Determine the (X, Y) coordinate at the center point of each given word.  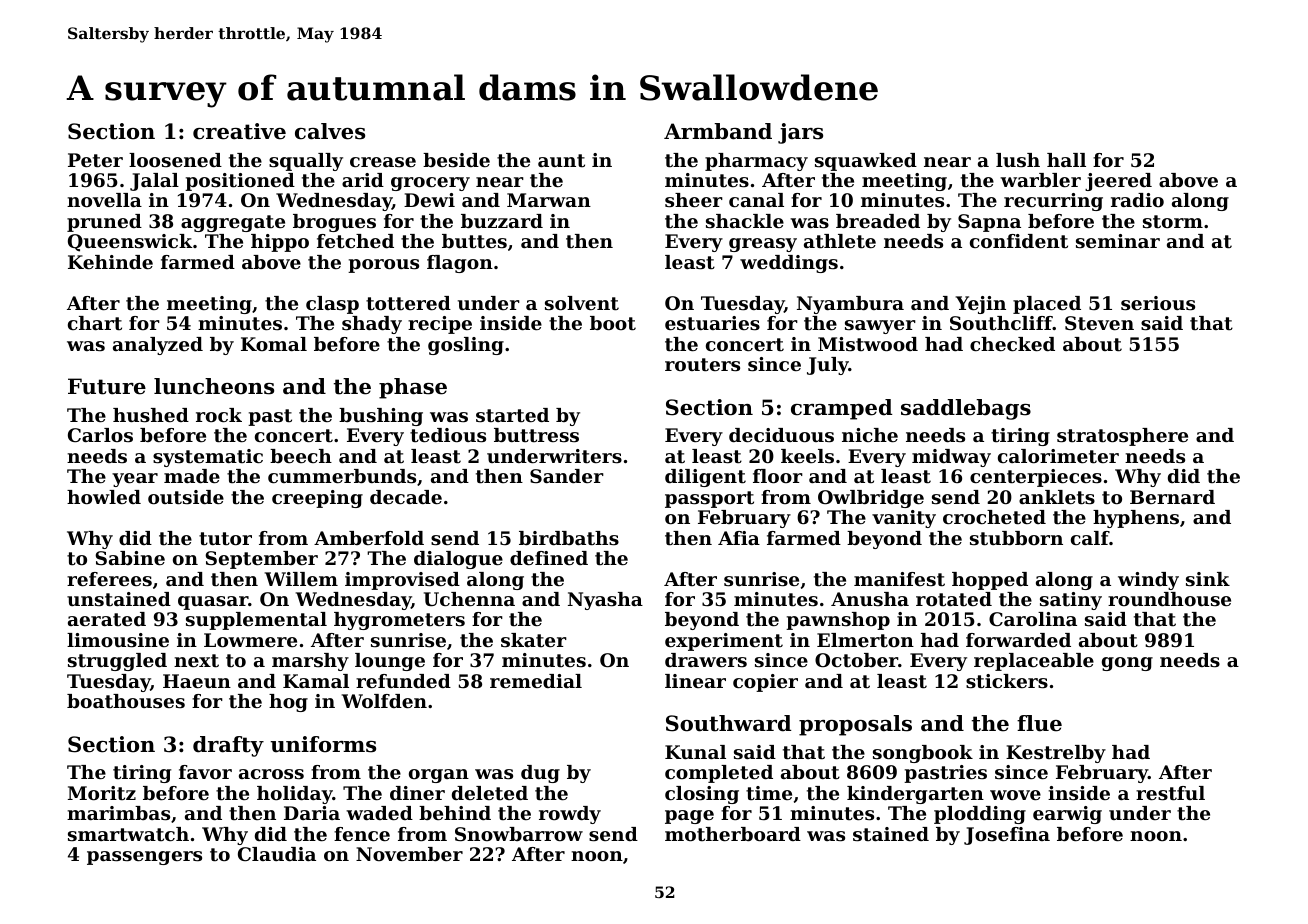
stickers (1007, 681)
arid (363, 180)
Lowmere (250, 640)
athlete (840, 241)
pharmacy (756, 162)
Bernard (1172, 497)
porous (383, 266)
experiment (724, 642)
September (261, 560)
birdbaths (569, 538)
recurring (1053, 202)
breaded (878, 221)
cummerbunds (342, 476)
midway (951, 458)
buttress (536, 435)
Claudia (277, 854)
